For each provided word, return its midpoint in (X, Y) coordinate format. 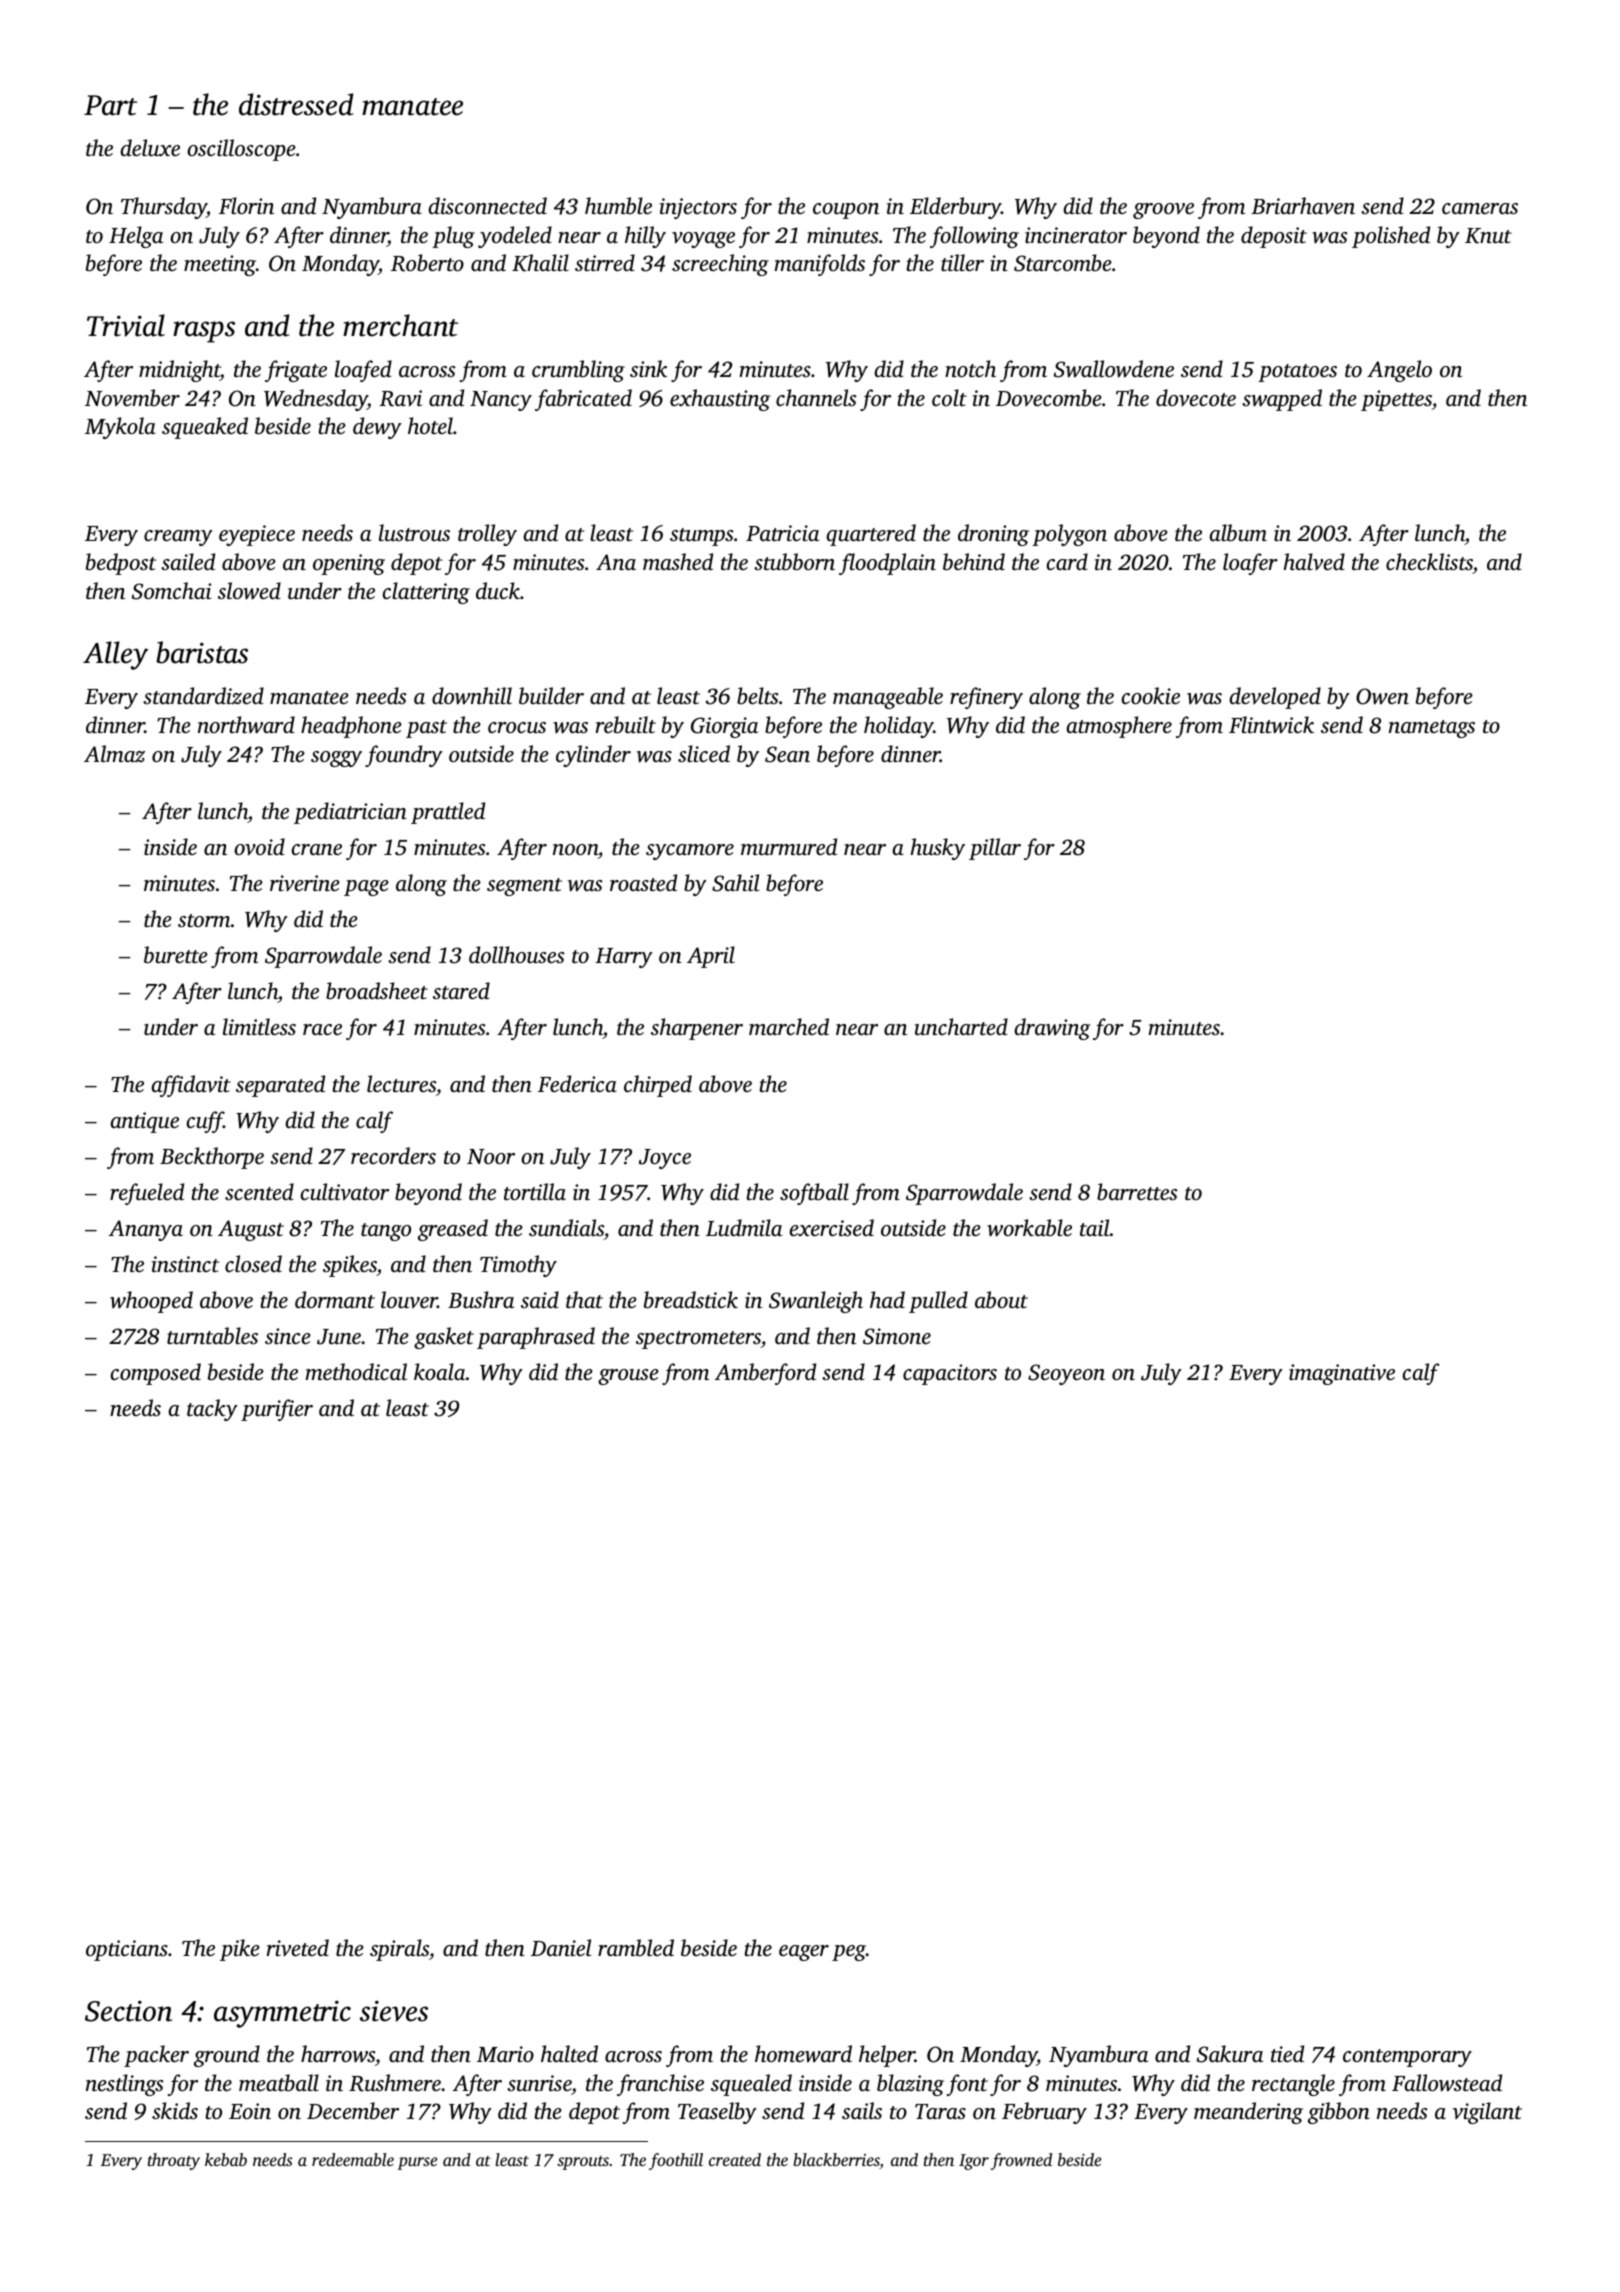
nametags (1432, 729)
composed (156, 1374)
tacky (212, 1410)
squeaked (205, 428)
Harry (624, 958)
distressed (296, 104)
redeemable (353, 2159)
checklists (1429, 561)
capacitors (950, 1374)
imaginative (1342, 1374)
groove (1163, 211)
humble (618, 205)
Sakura (1230, 2054)
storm (204, 920)
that (584, 1299)
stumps (702, 537)
